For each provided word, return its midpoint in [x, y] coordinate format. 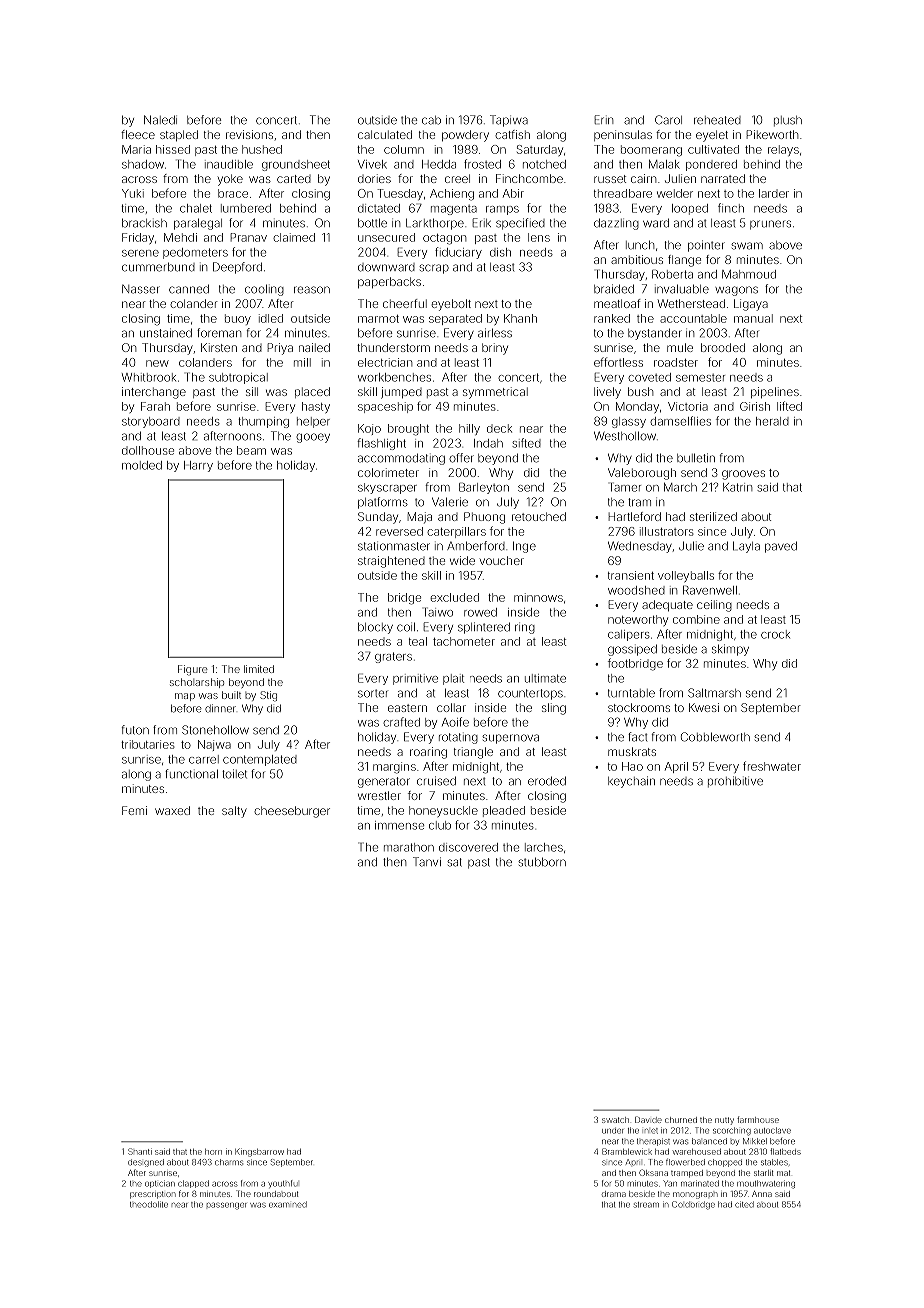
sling [554, 709]
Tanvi [427, 862]
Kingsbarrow [259, 1152]
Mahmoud [749, 274]
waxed [172, 810]
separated [455, 319]
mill [302, 362]
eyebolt [451, 305]
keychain [631, 782]
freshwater [772, 766]
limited [259, 669]
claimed [294, 237]
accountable [693, 318]
